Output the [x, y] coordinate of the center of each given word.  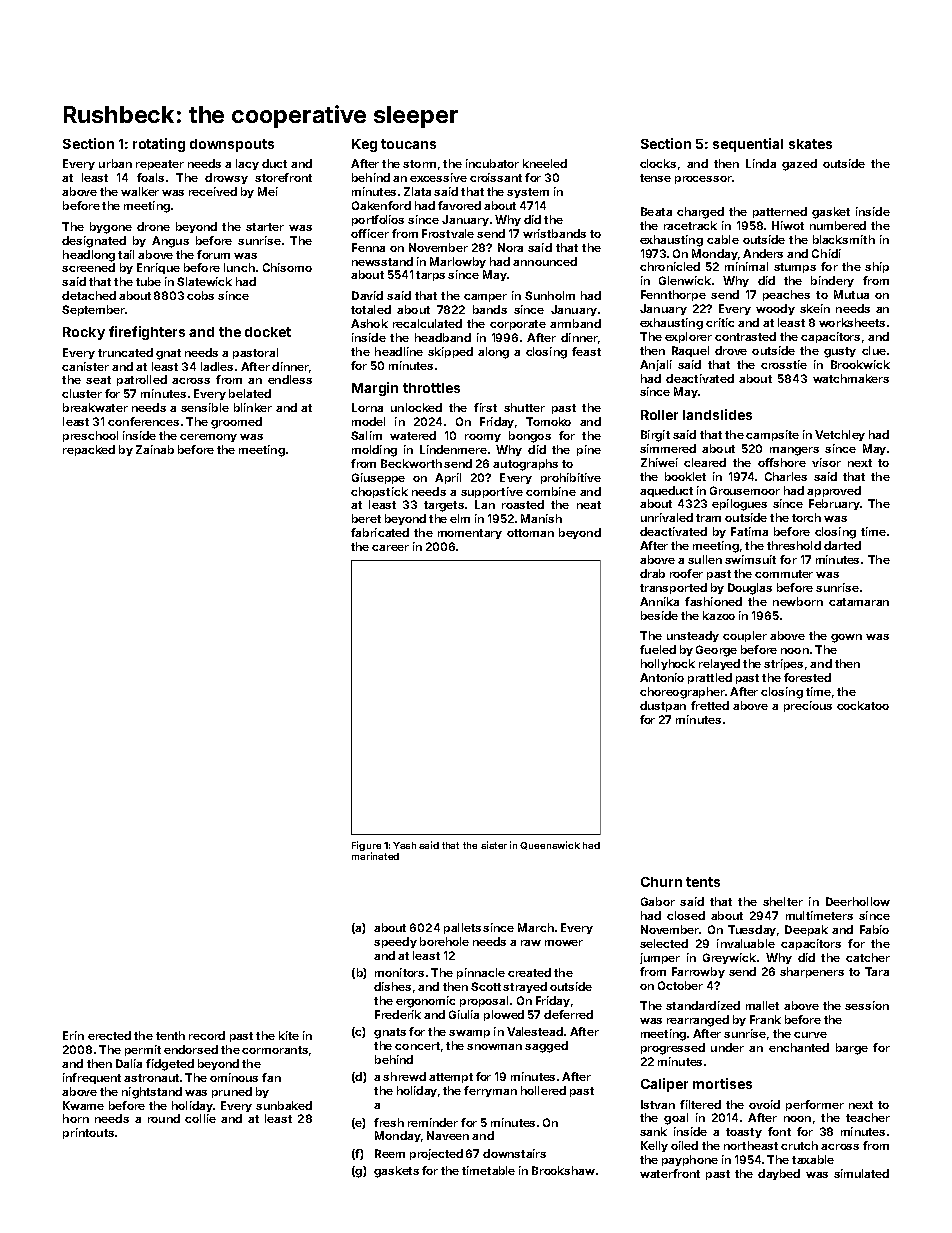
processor [703, 180]
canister [85, 366]
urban [115, 163]
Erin [73, 1035]
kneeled [545, 163]
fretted [710, 705]
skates [810, 144]
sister [494, 845]
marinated [375, 856]
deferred [568, 1014]
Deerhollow [858, 901]
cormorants [275, 1050]
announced [545, 261]
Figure [366, 846]
